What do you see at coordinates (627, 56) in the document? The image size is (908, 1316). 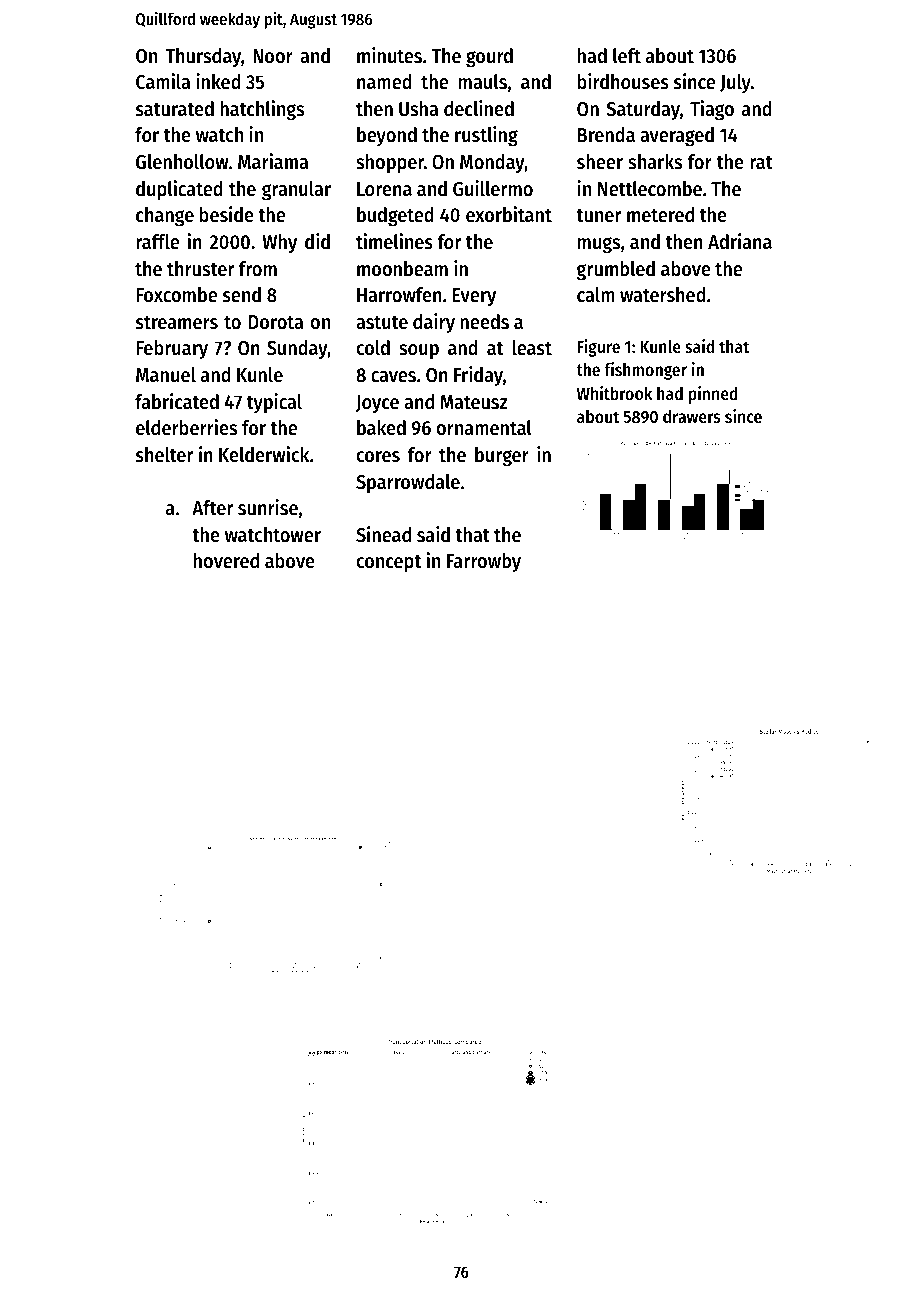 I see `left` at bounding box center [627, 56].
